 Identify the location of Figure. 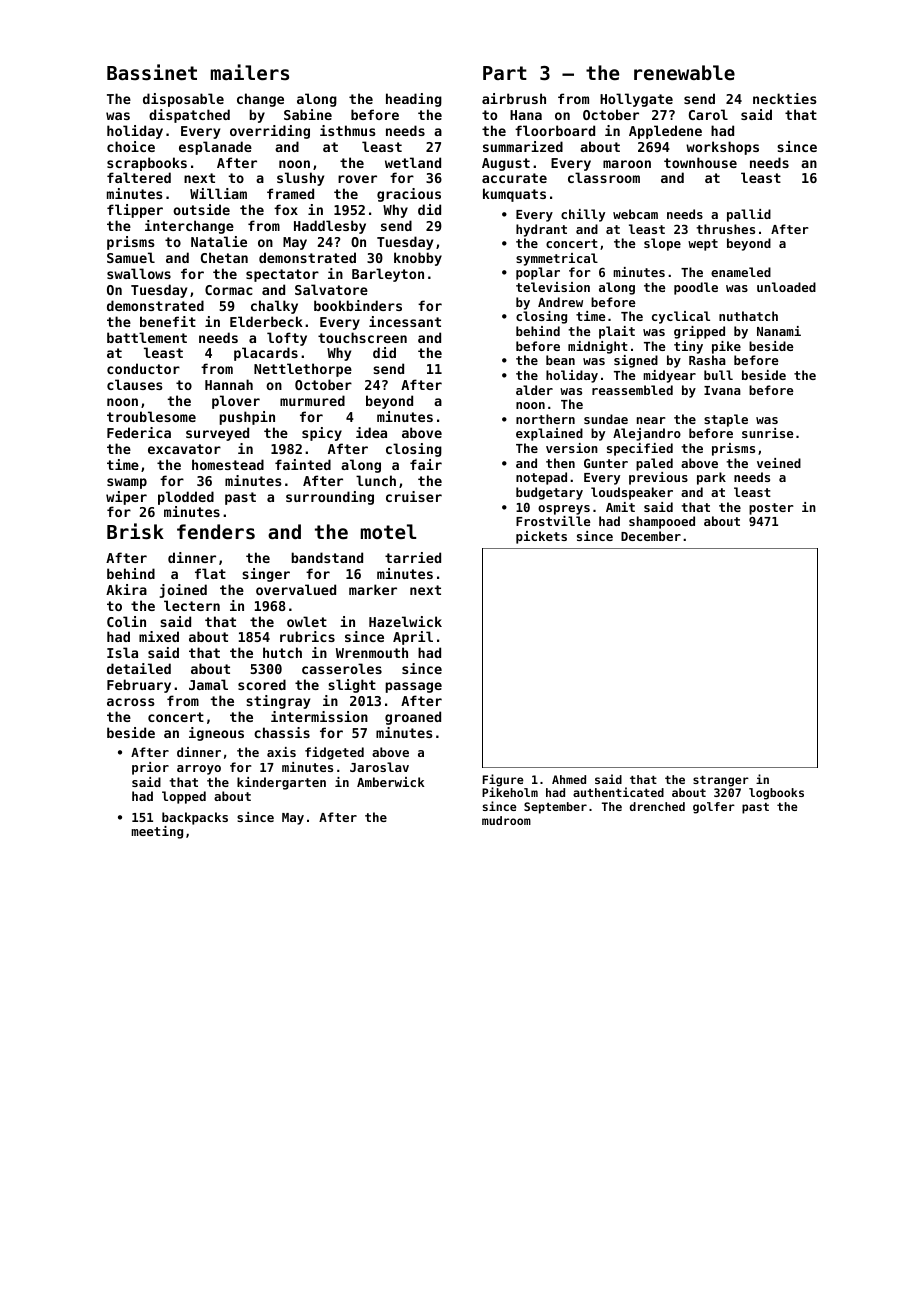
(503, 781).
